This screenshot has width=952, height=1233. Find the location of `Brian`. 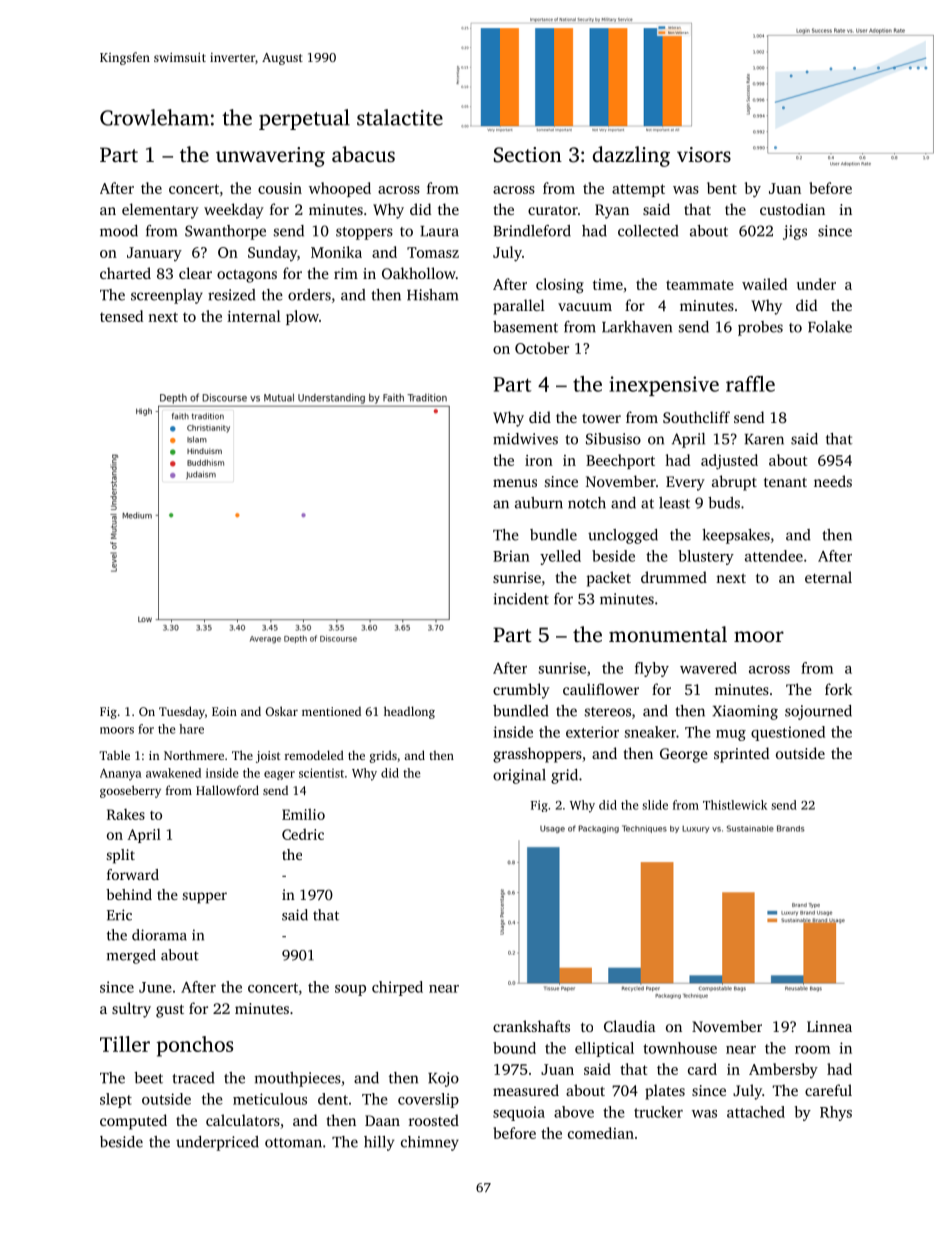

Brian is located at coordinates (511, 556).
